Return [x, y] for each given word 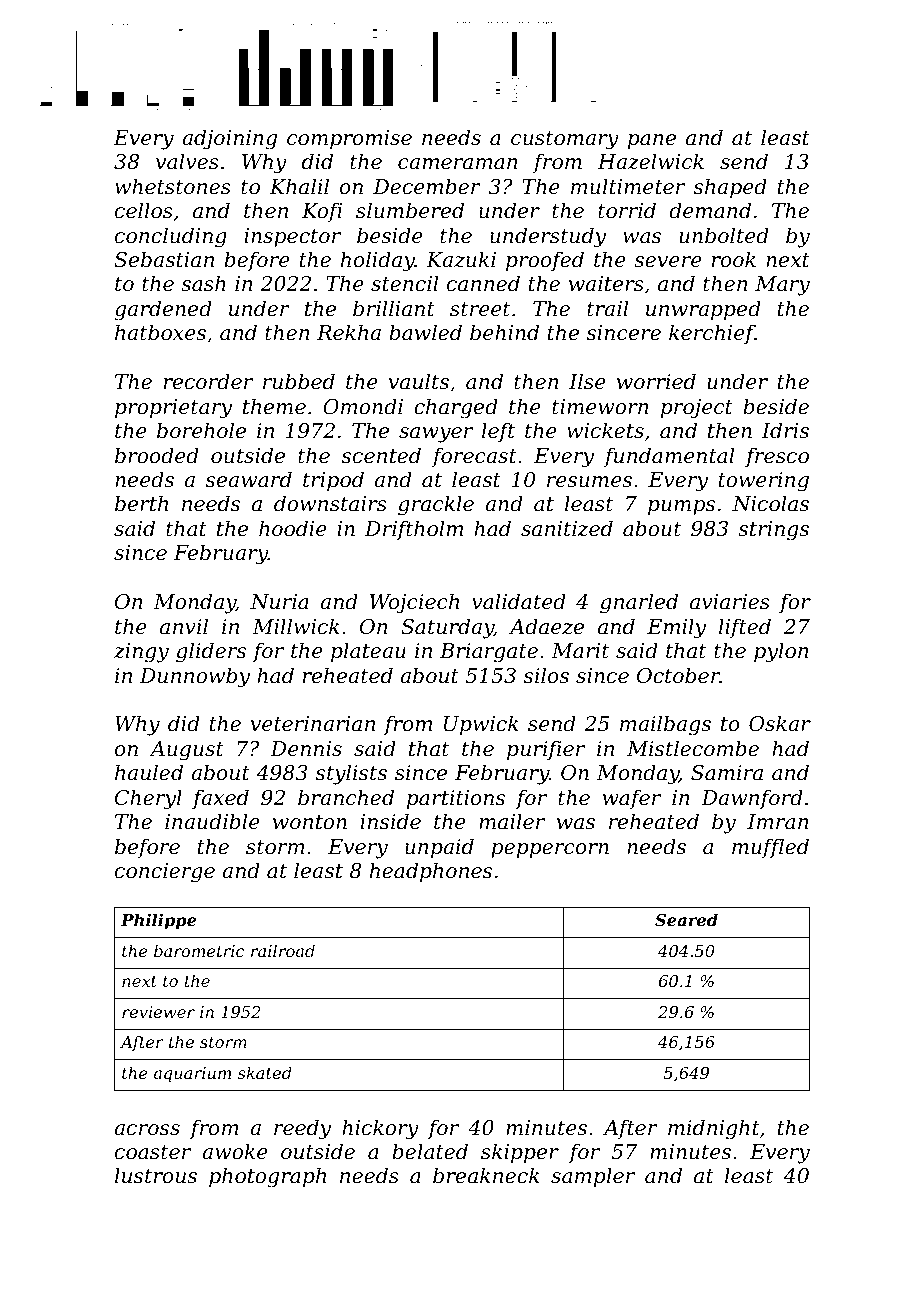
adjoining [229, 139]
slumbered [410, 210]
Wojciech [414, 603]
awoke [235, 1151]
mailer [512, 821]
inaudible [212, 821]
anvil [184, 626]
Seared [686, 919]
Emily [676, 628]
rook [734, 259]
